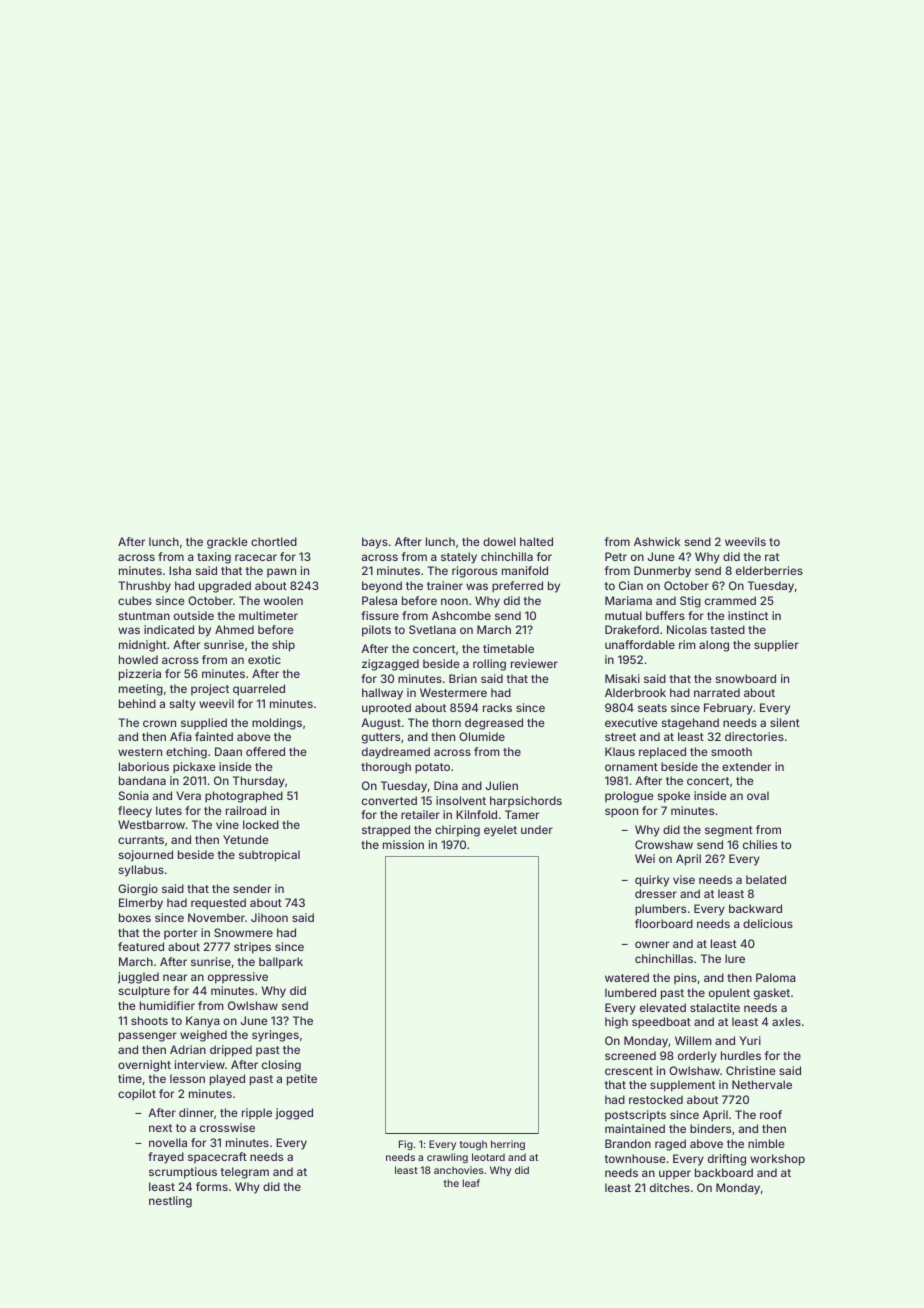 The height and width of the screenshot is (1308, 924). I want to click on syringes, so click(275, 1036).
